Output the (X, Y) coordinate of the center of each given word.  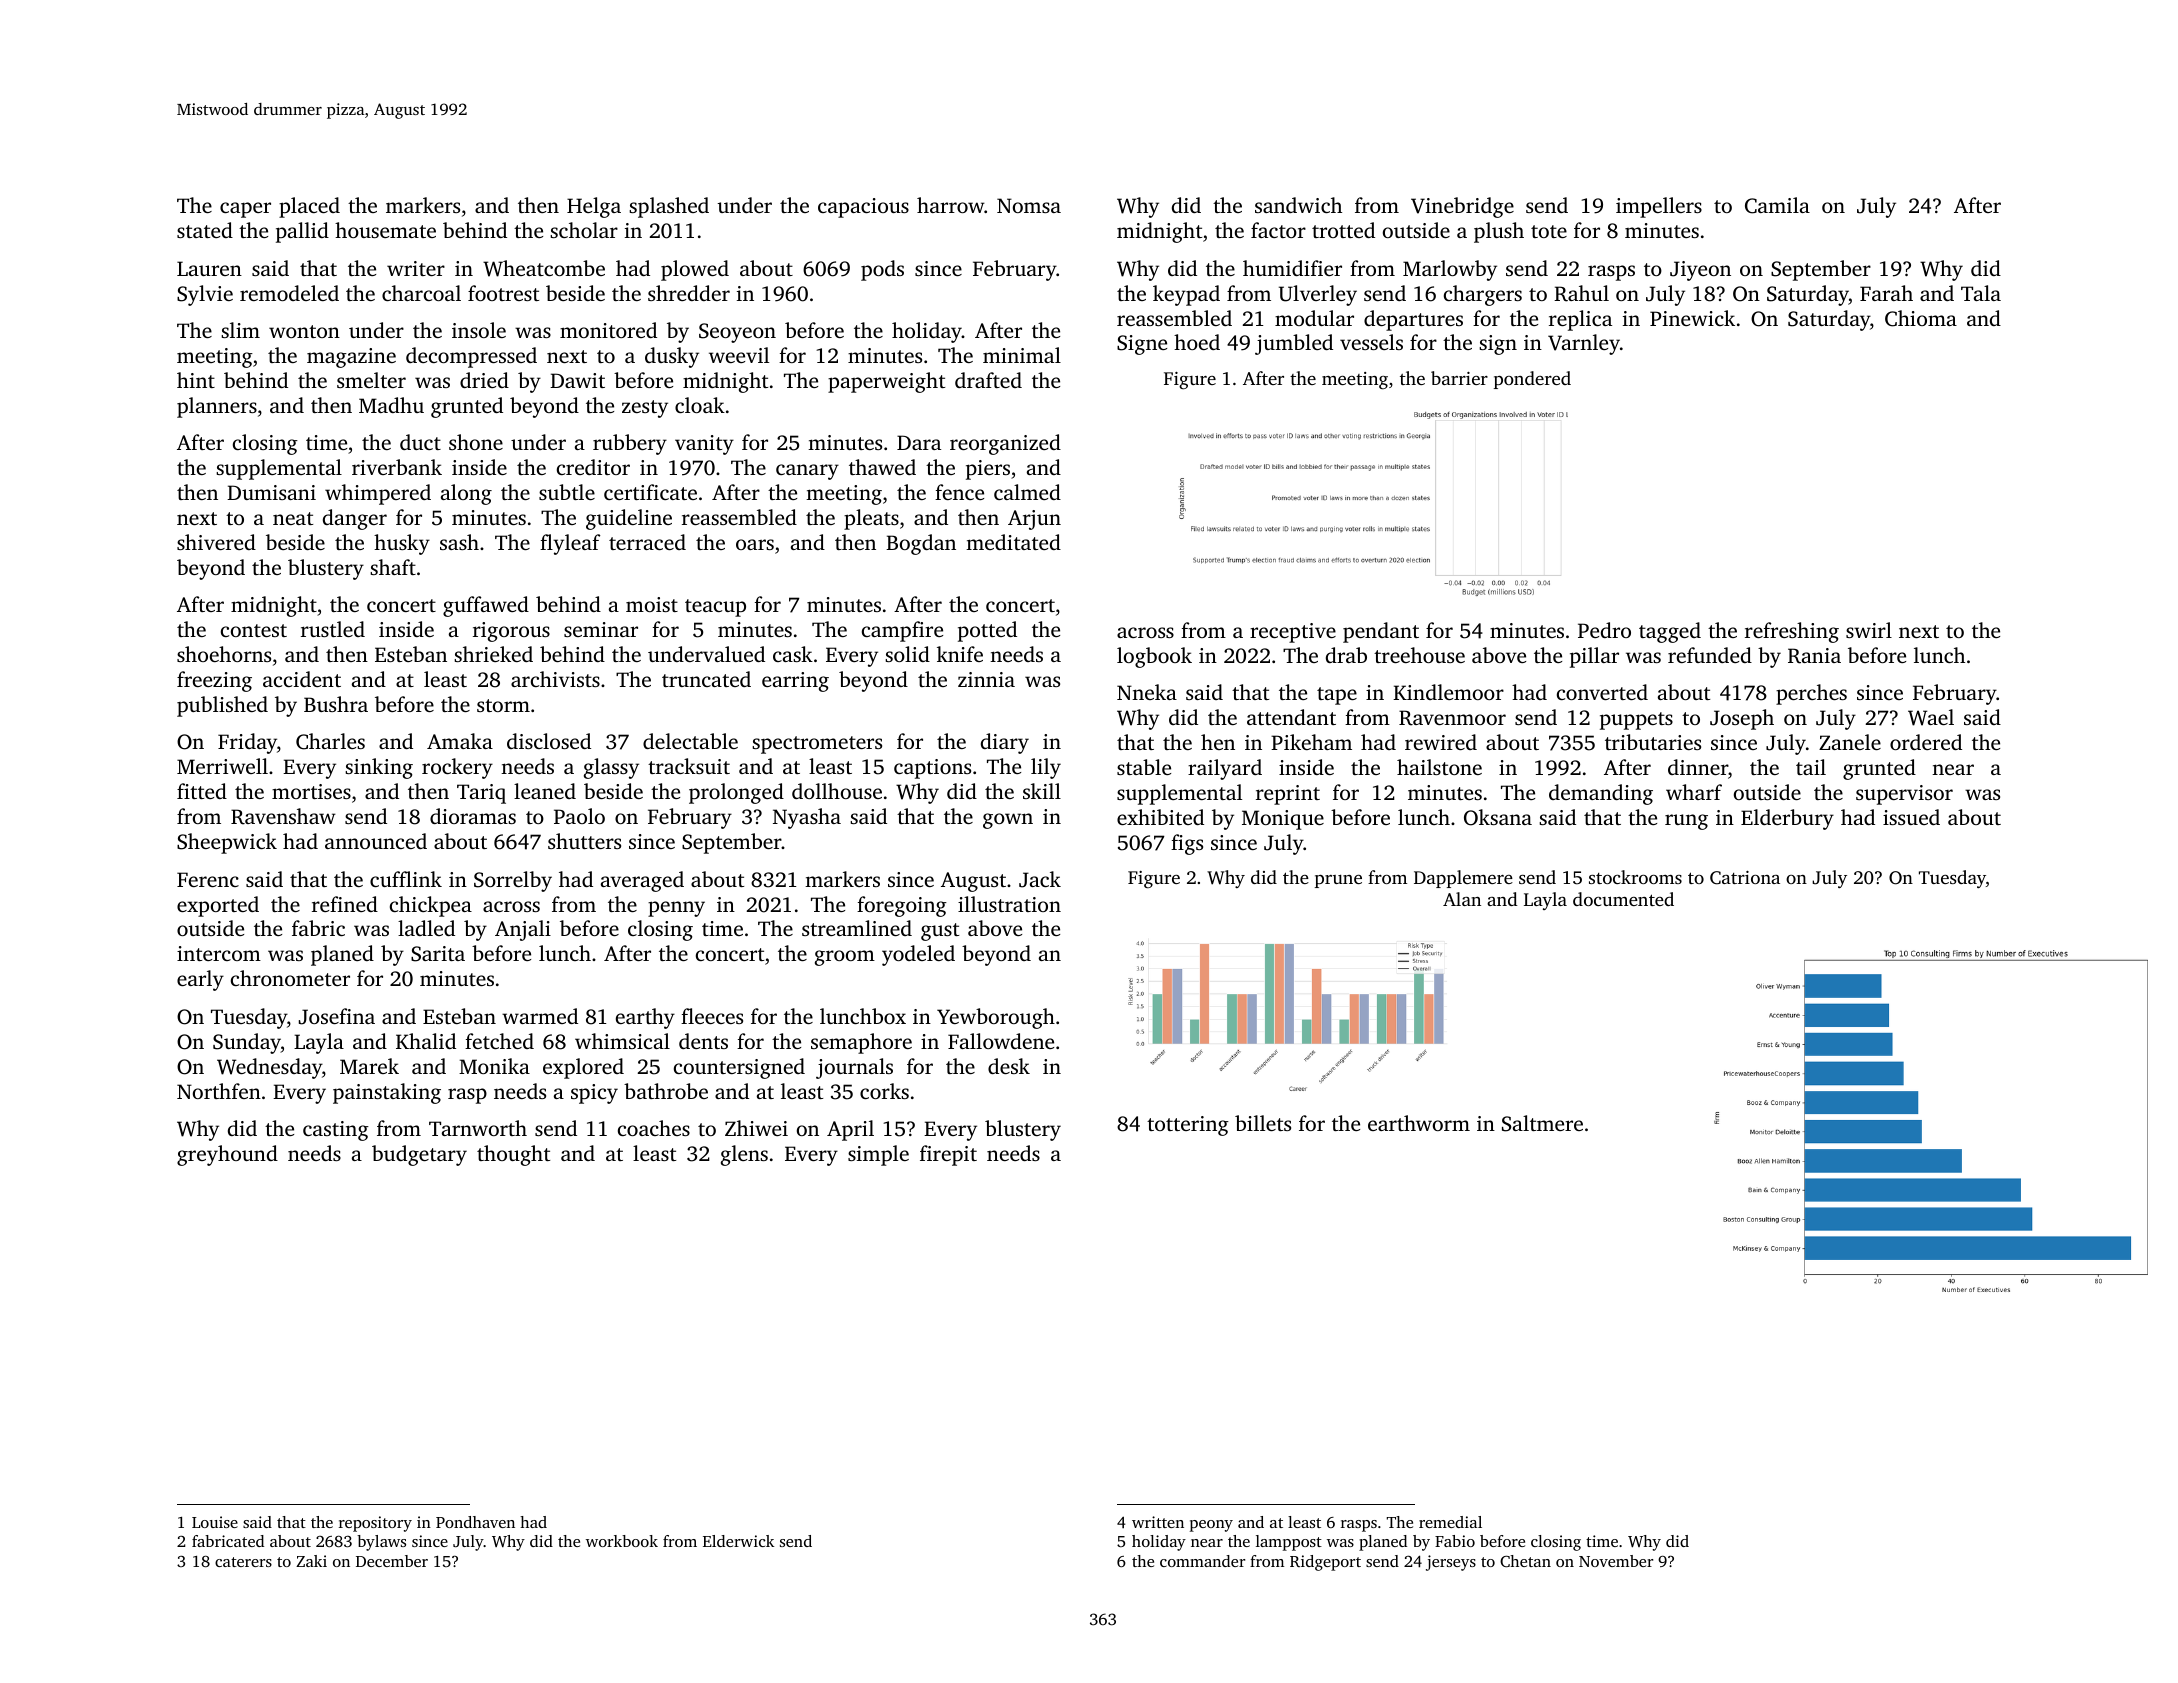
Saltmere (1542, 1123)
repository (375, 1524)
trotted (1343, 230)
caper (245, 210)
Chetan (1525, 1561)
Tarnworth (478, 1128)
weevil (739, 355)
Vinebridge (1462, 207)
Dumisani (271, 492)
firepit (948, 1155)
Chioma (1921, 318)
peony (1211, 1526)
